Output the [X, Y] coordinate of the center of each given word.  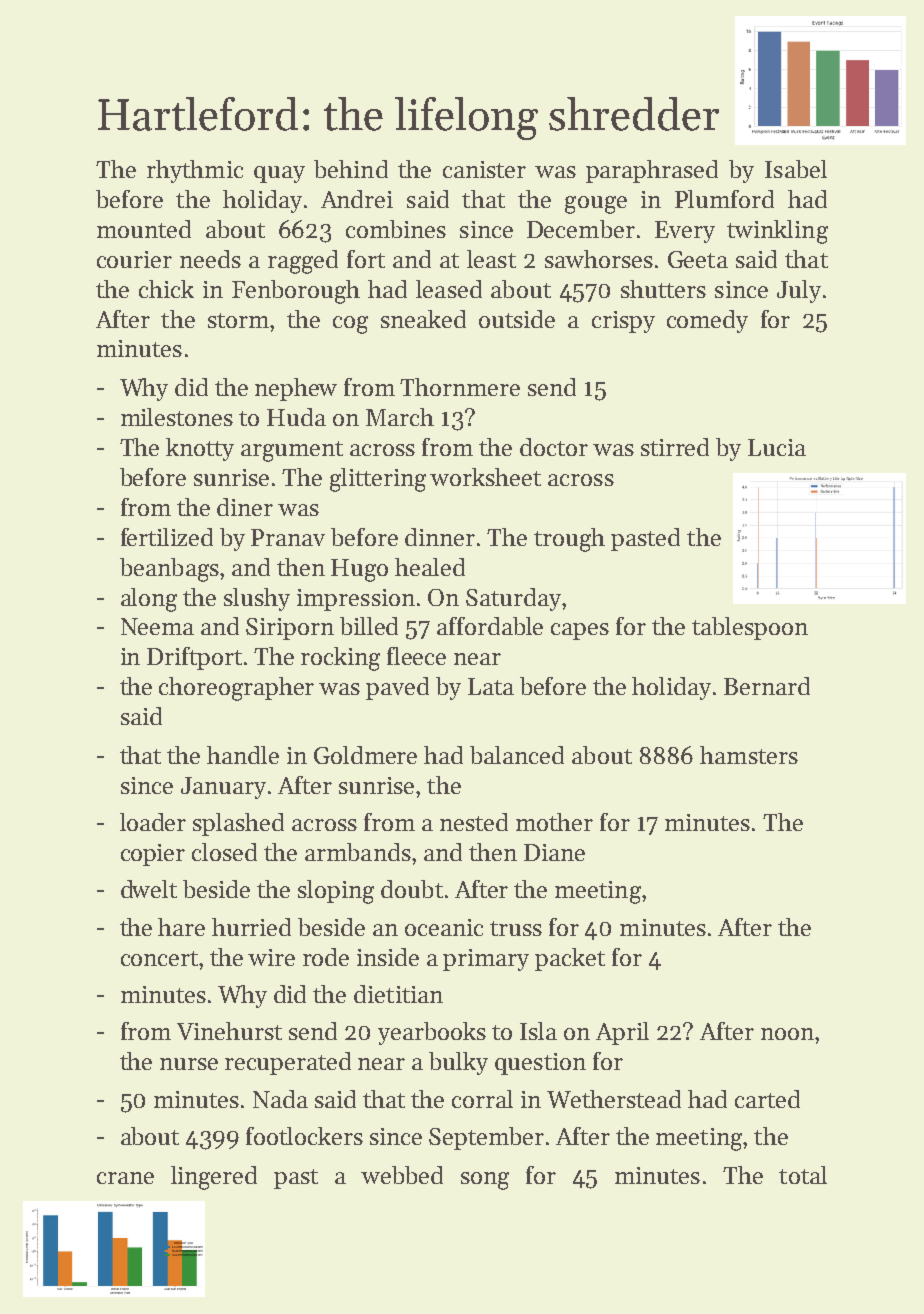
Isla [538, 1031]
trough [569, 540]
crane [125, 1178]
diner [245, 507]
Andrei [357, 199]
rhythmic [195, 171]
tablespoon [750, 628]
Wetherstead [614, 1099]
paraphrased [652, 171]
